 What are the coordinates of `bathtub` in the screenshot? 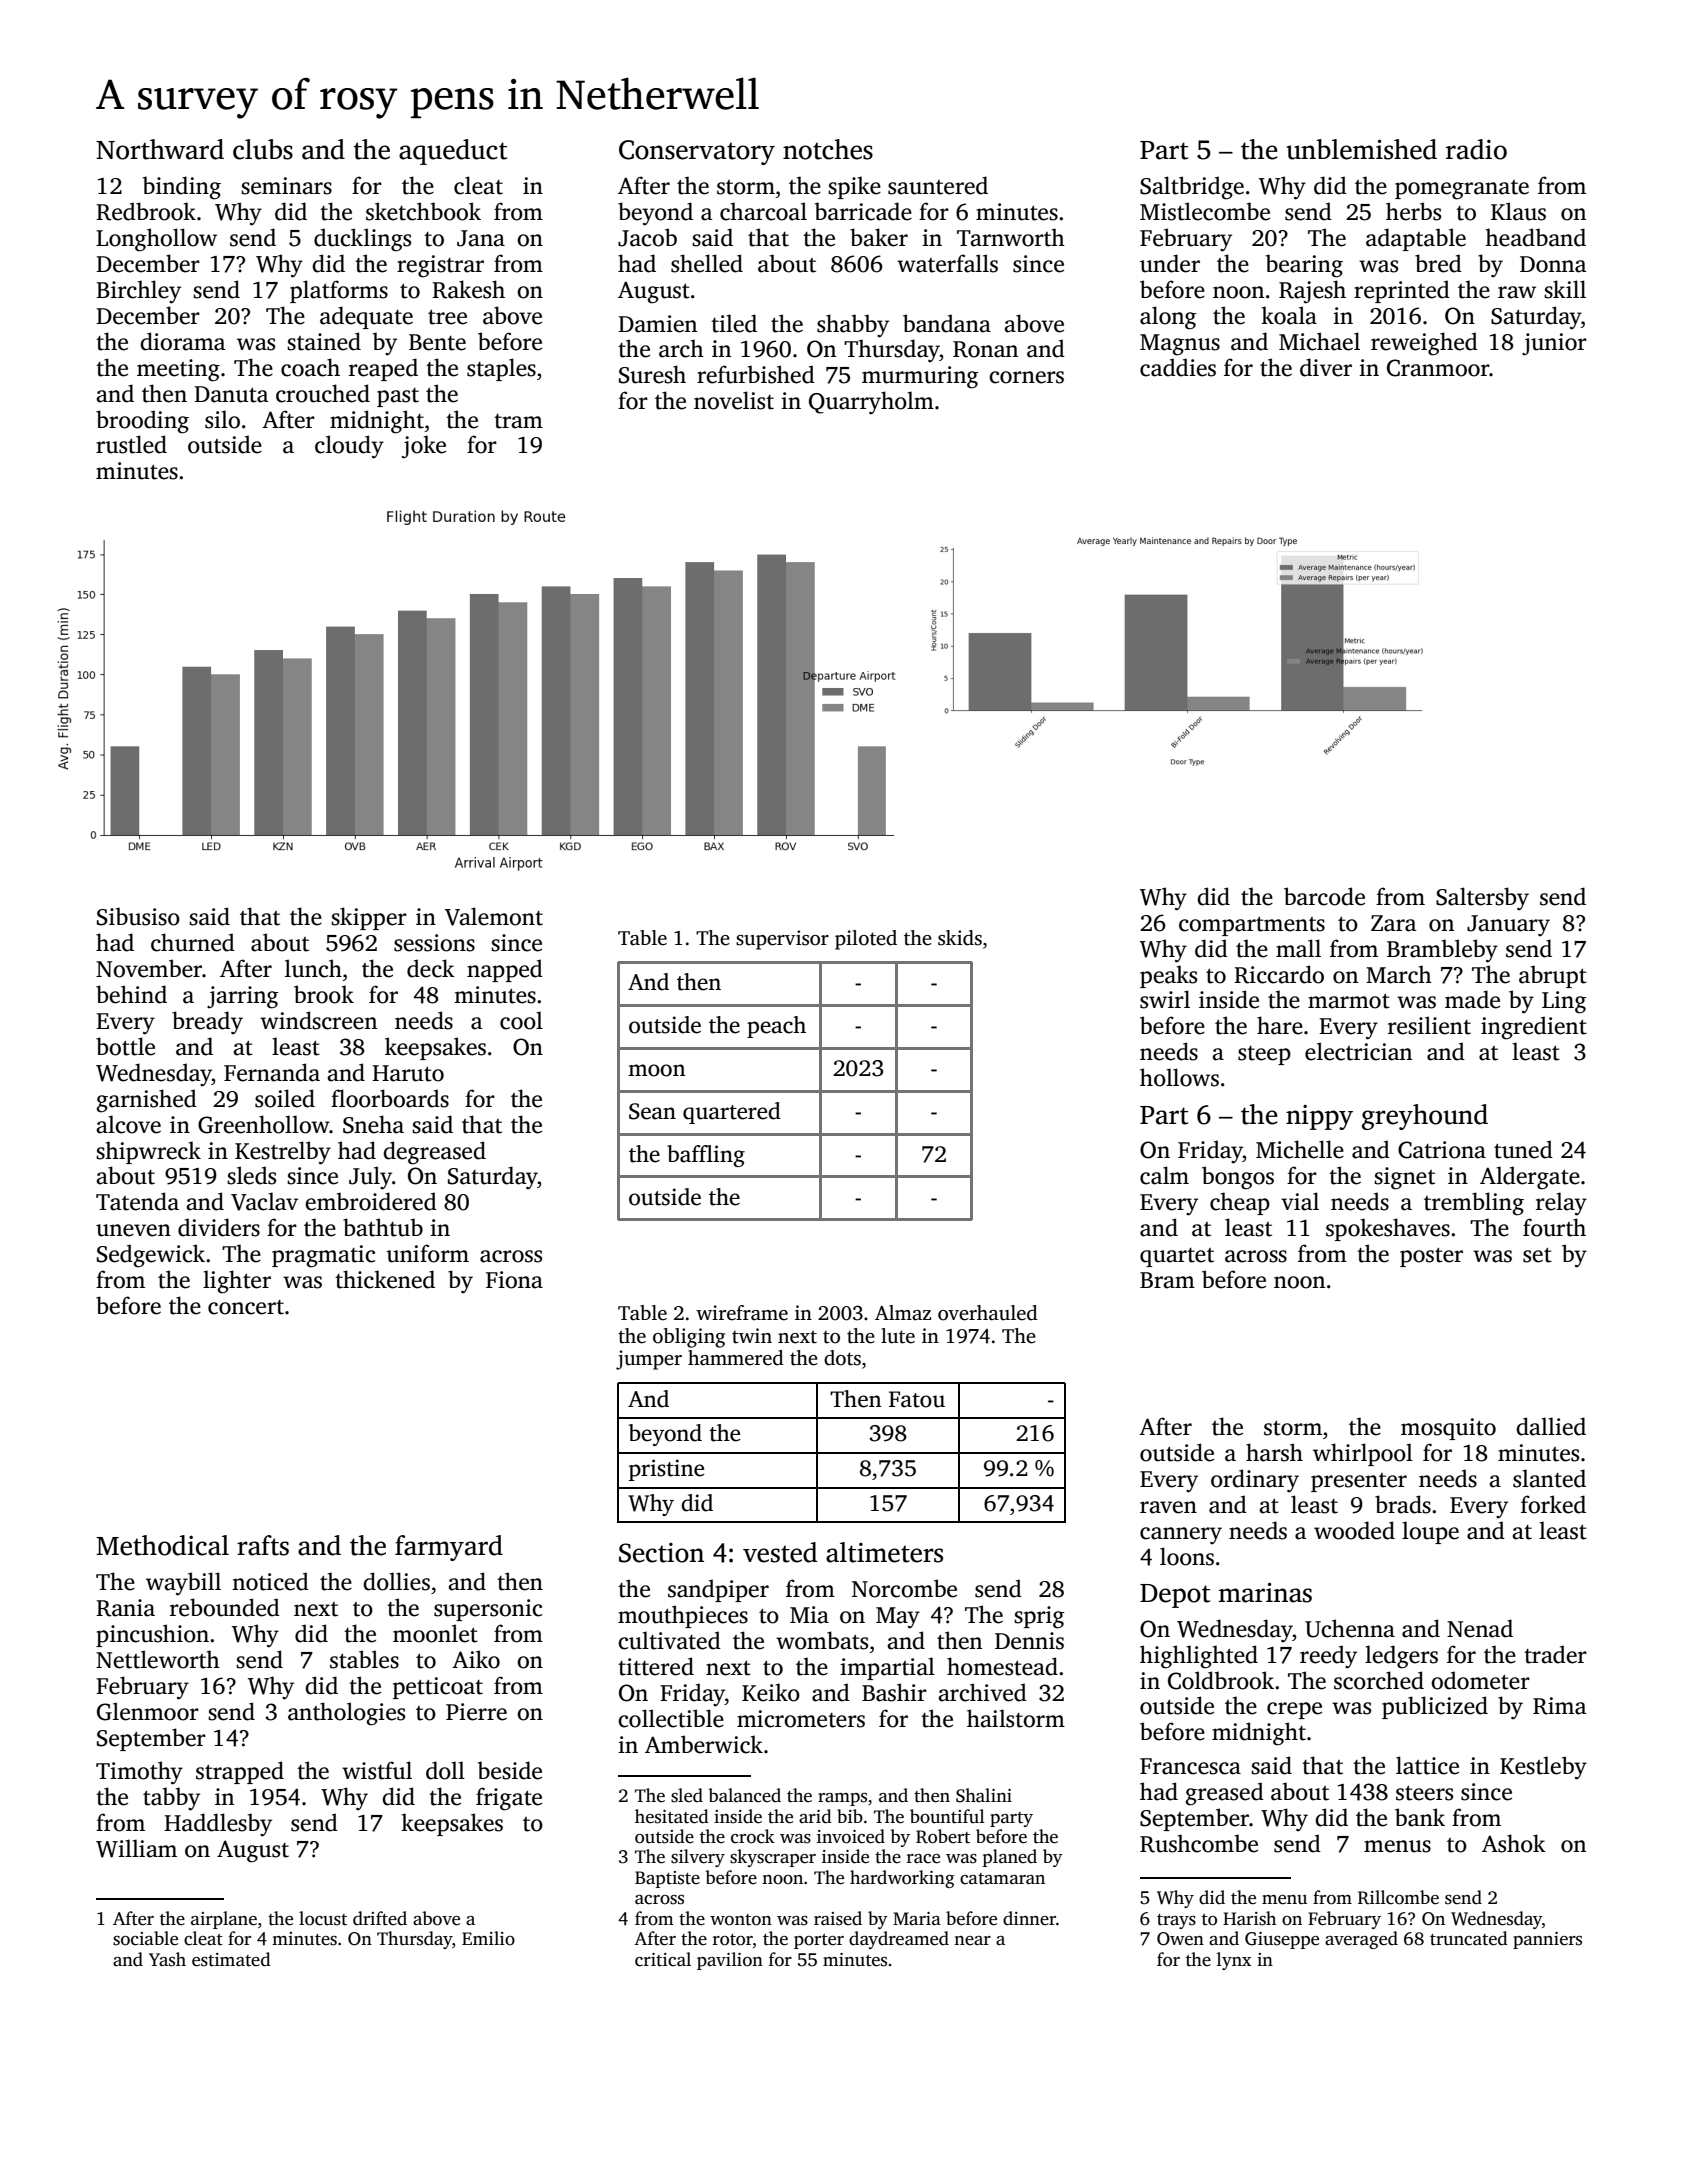 It's located at (383, 1227).
